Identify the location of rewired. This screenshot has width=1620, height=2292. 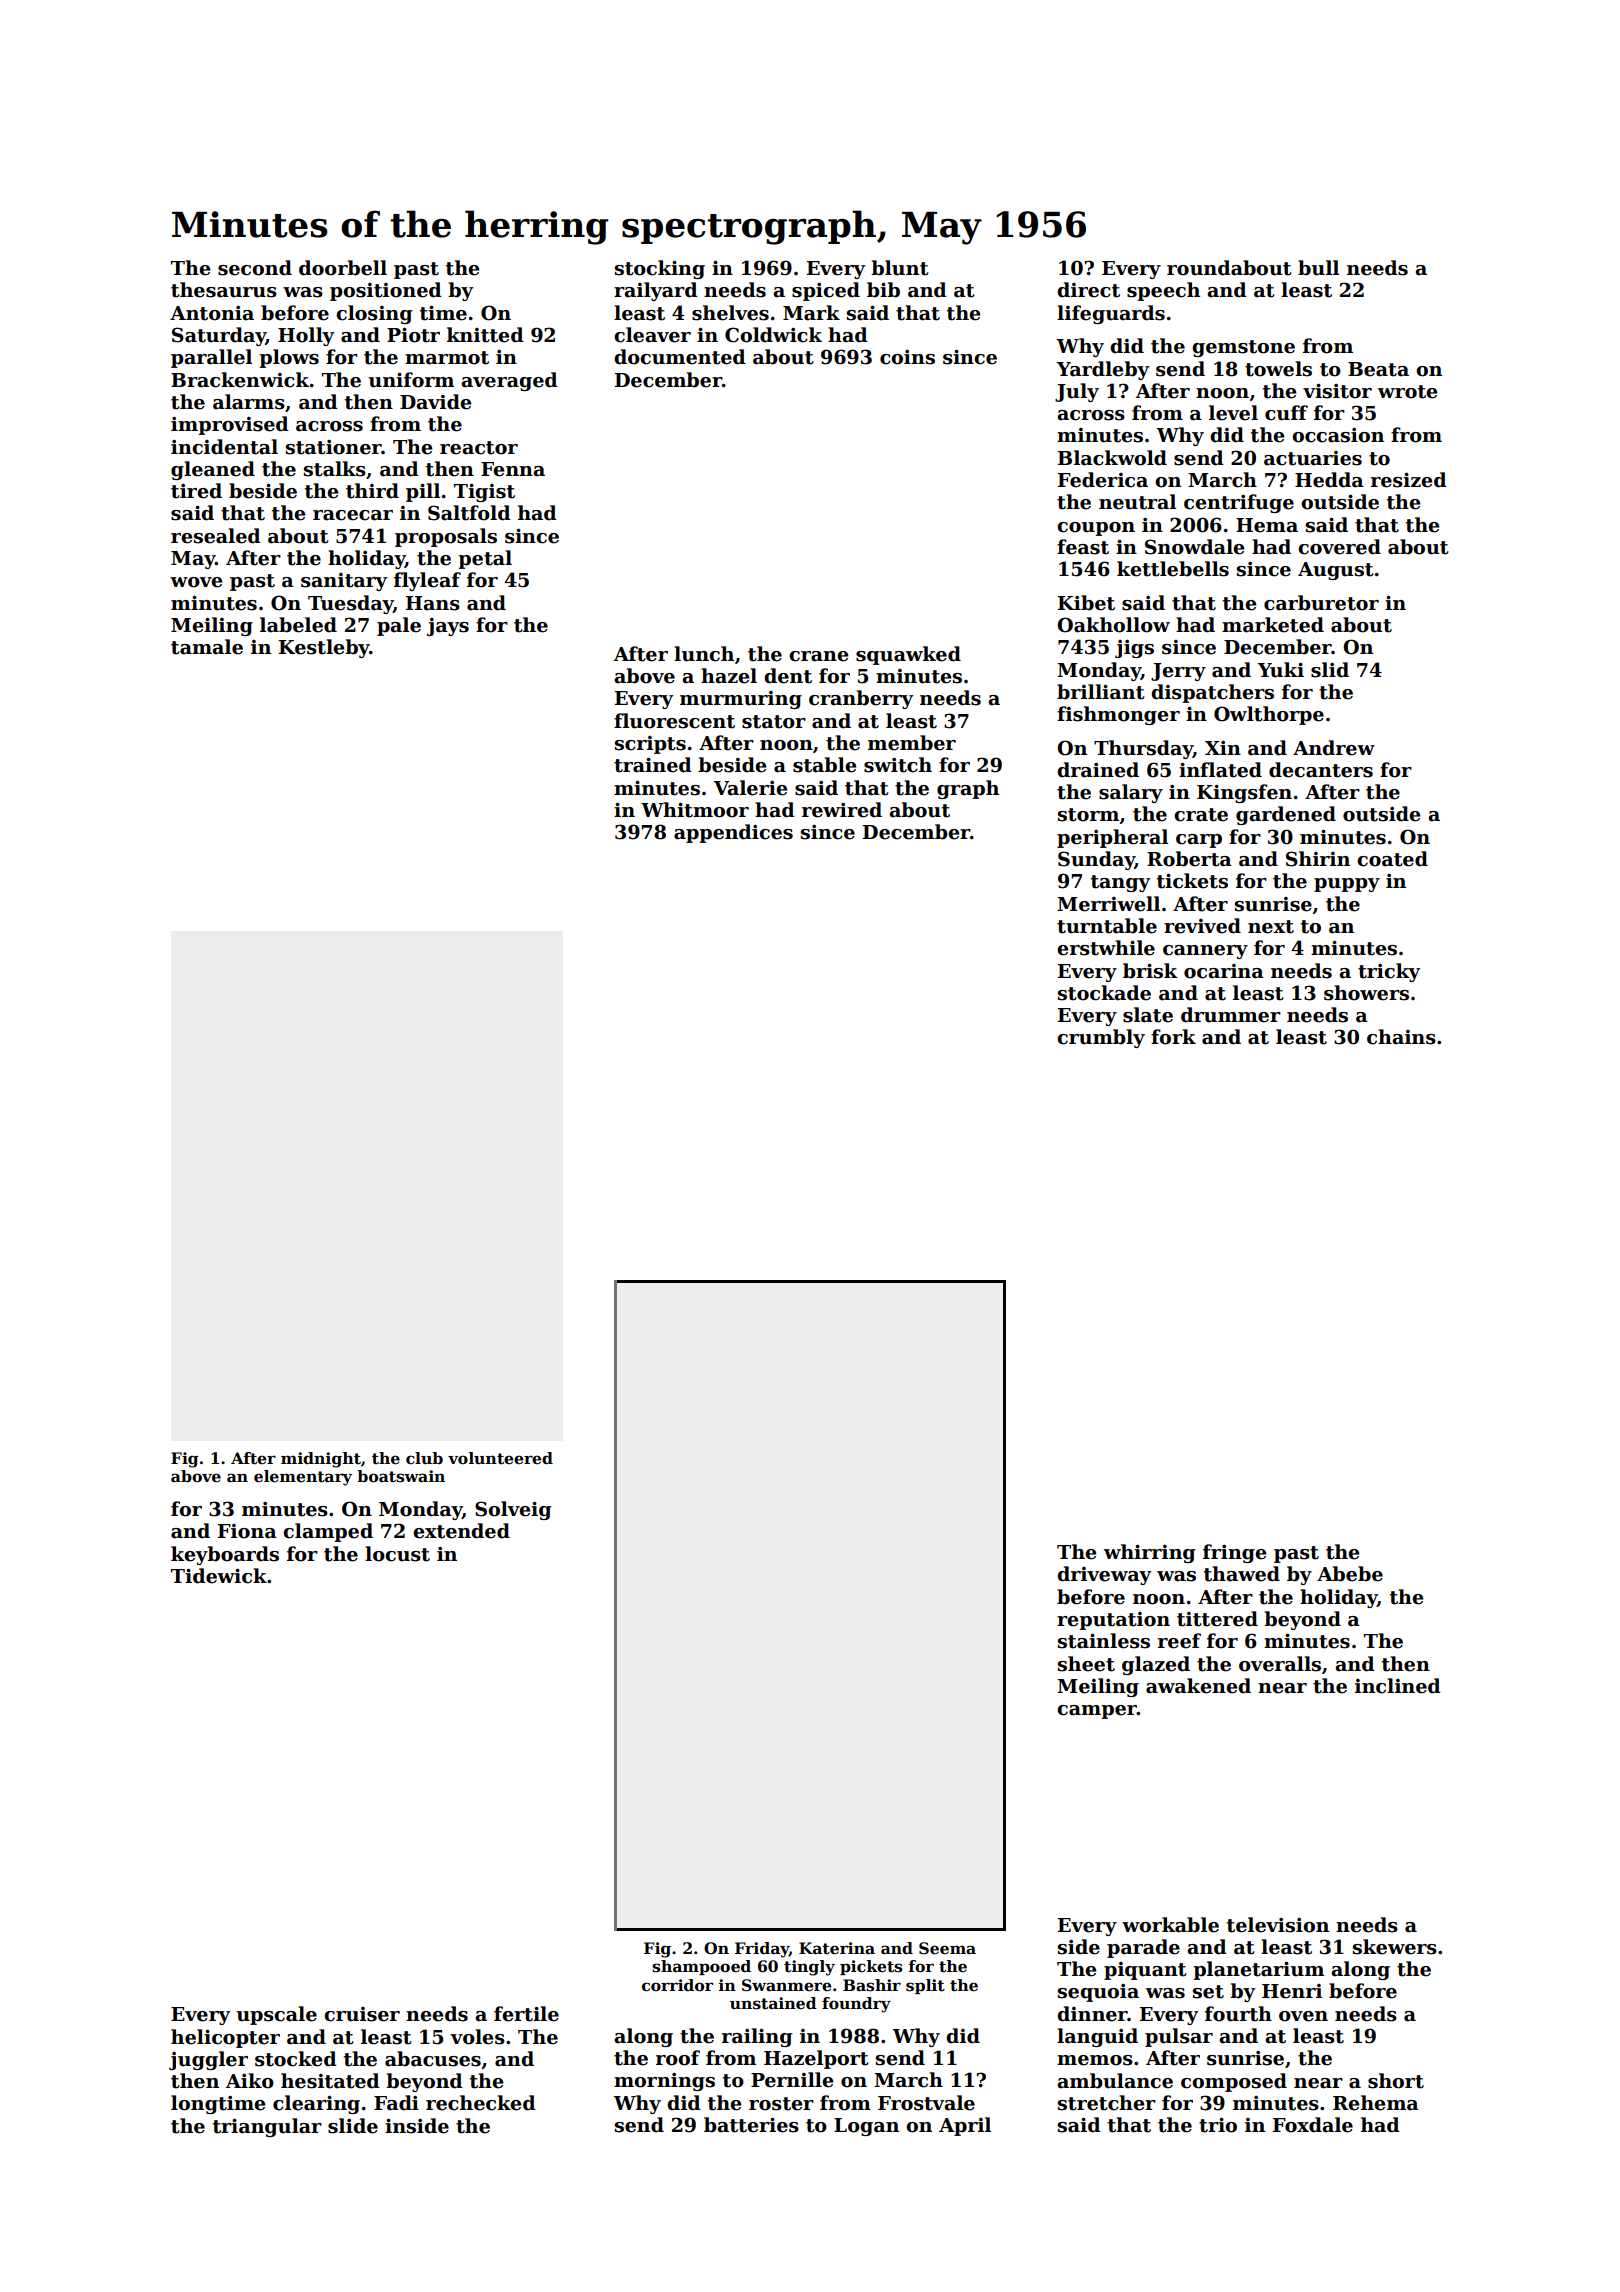
(842, 810).
